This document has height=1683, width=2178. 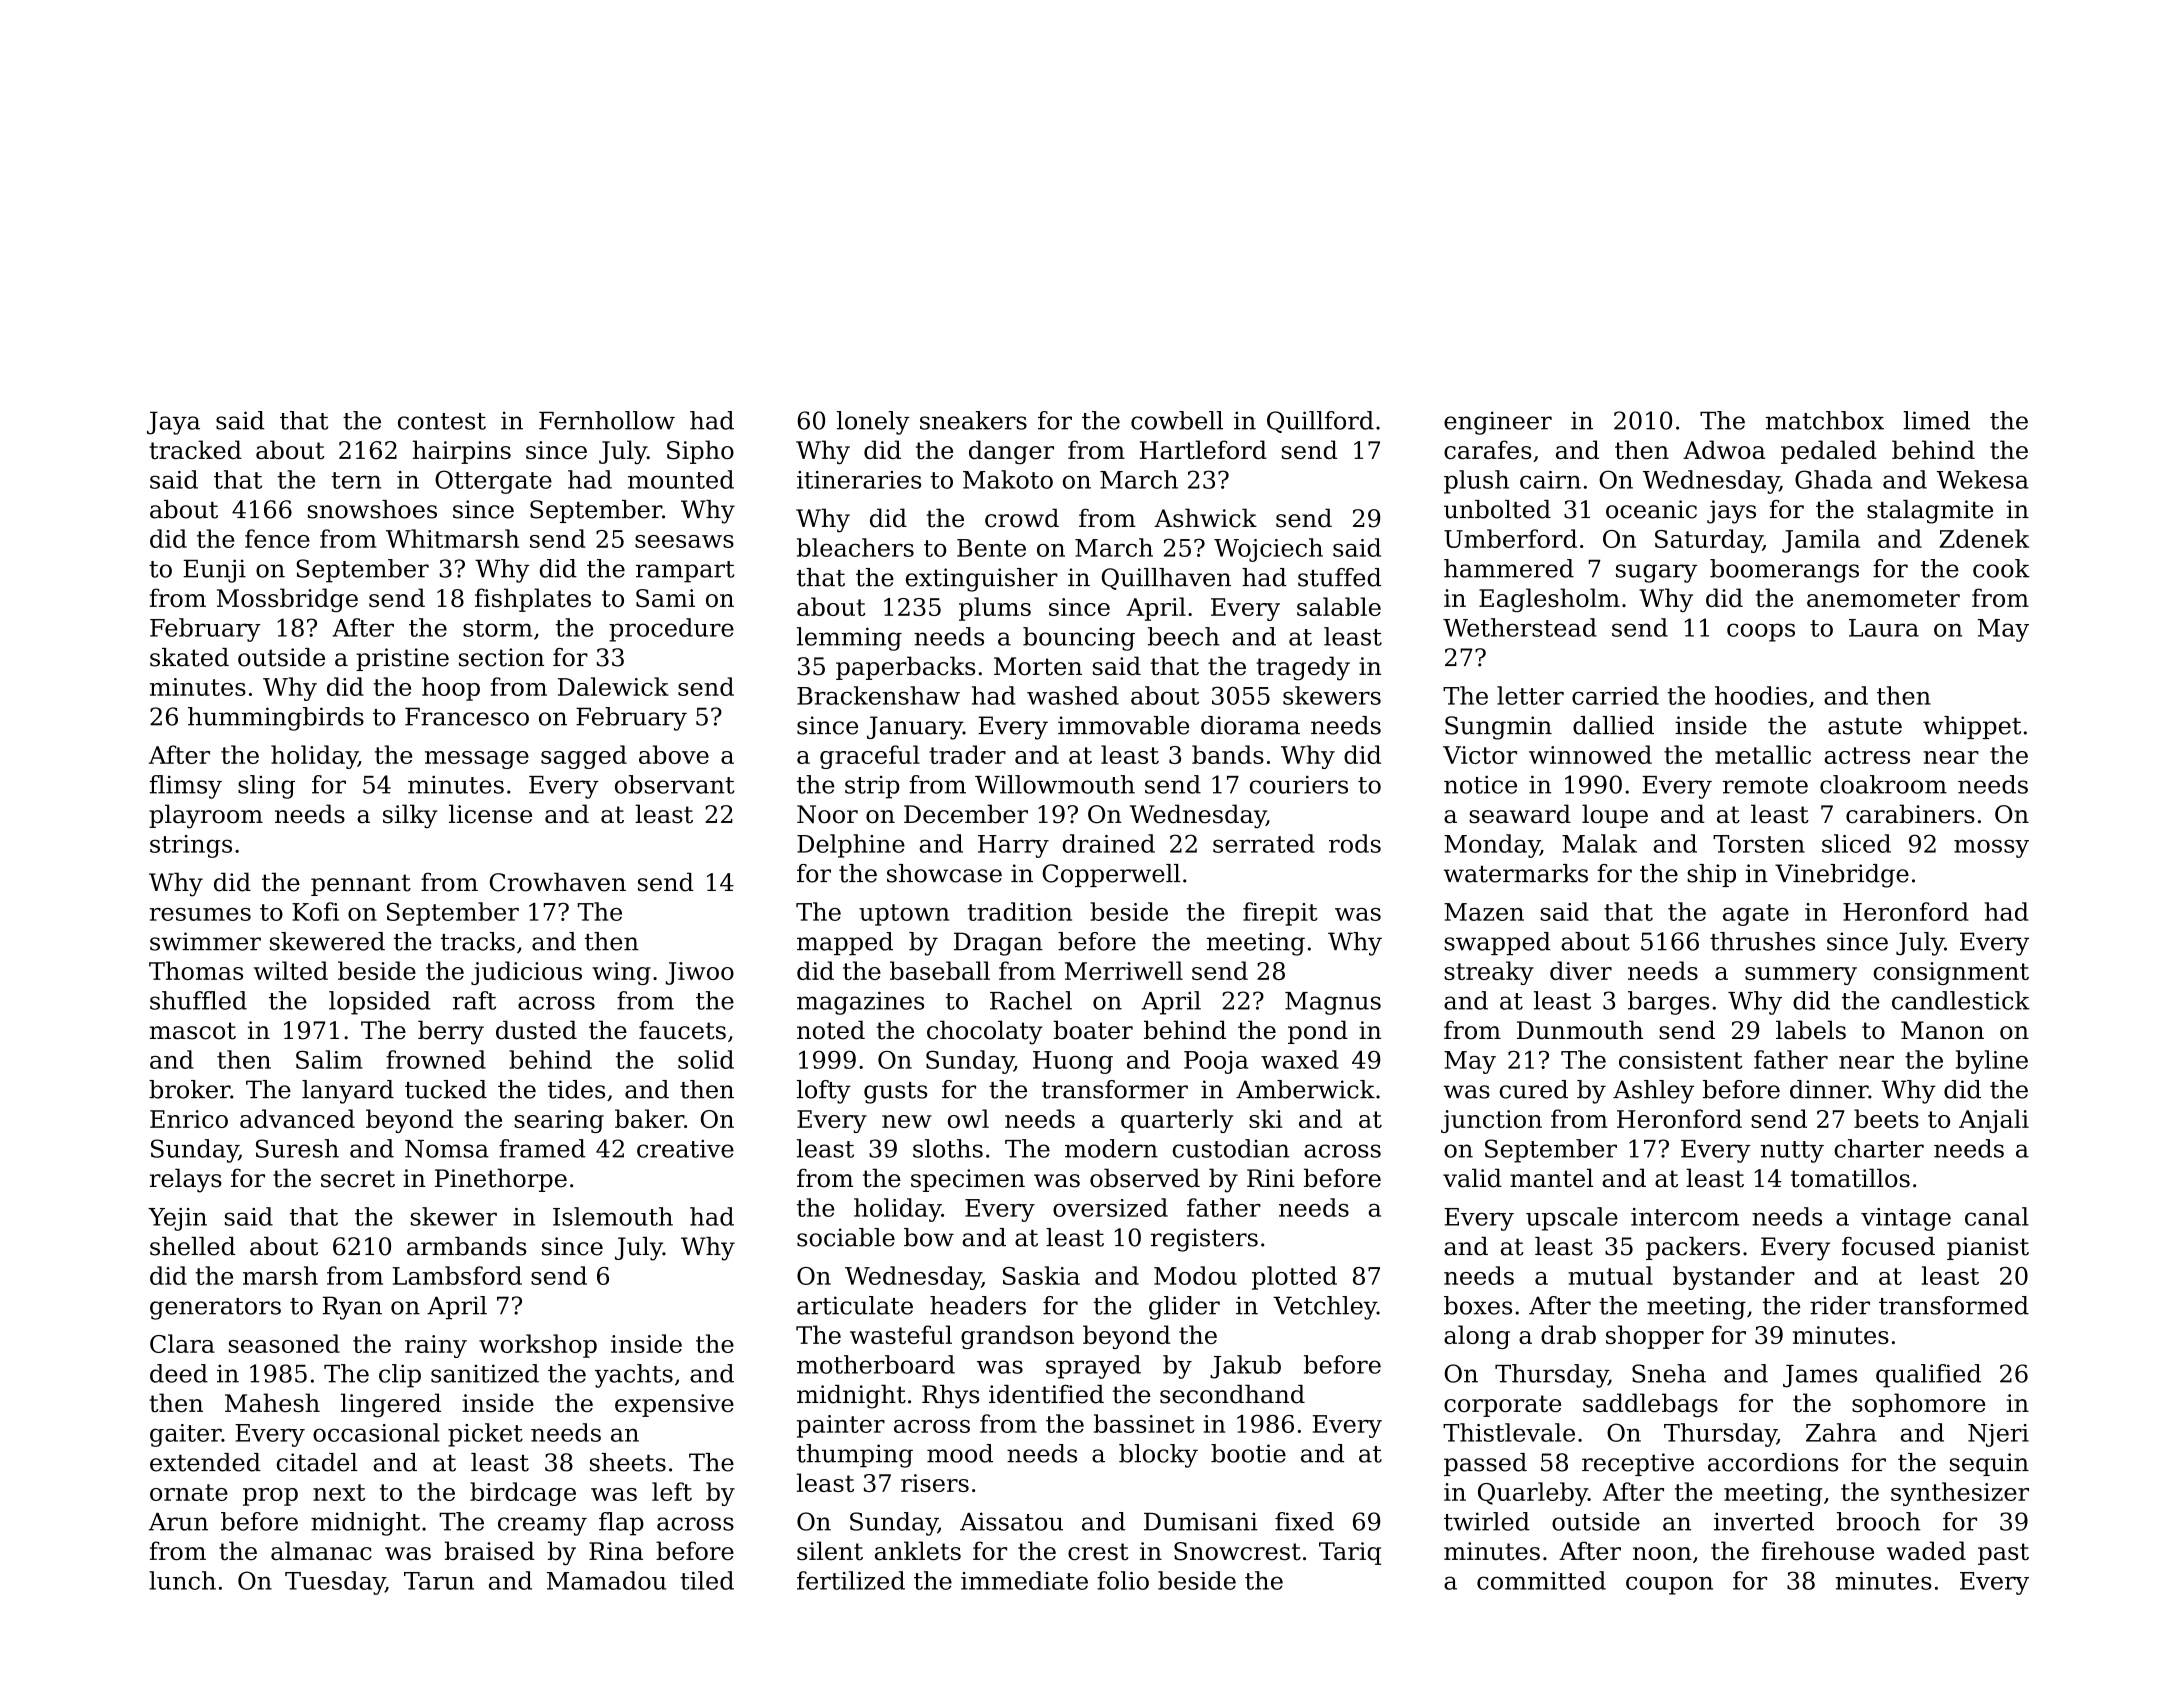 What do you see at coordinates (876, 1364) in the document?
I see `motherboard` at bounding box center [876, 1364].
